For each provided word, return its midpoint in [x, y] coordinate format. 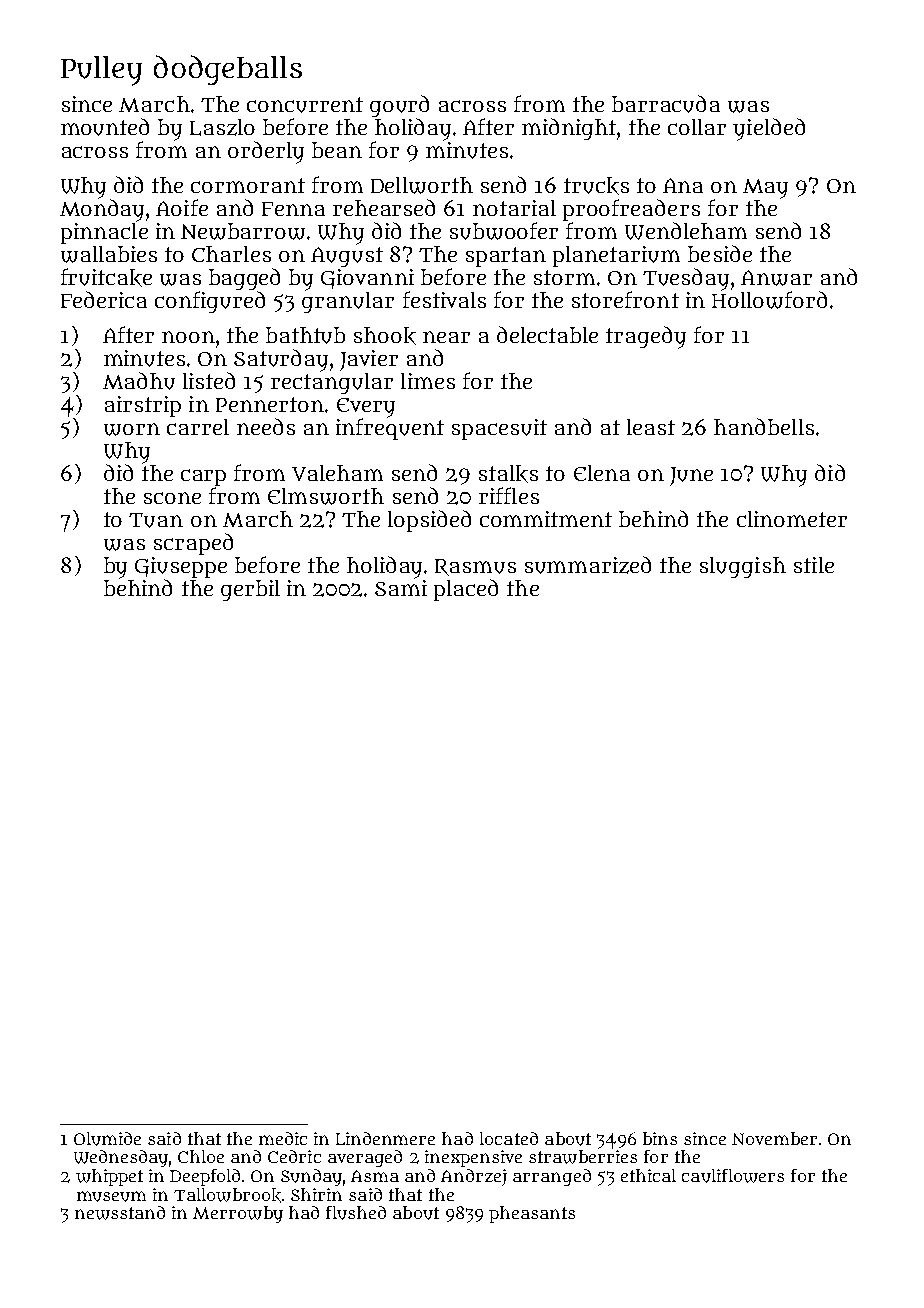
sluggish [743, 567]
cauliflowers [733, 1176]
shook [385, 336]
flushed [356, 1213]
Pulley [101, 71]
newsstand [120, 1213]
